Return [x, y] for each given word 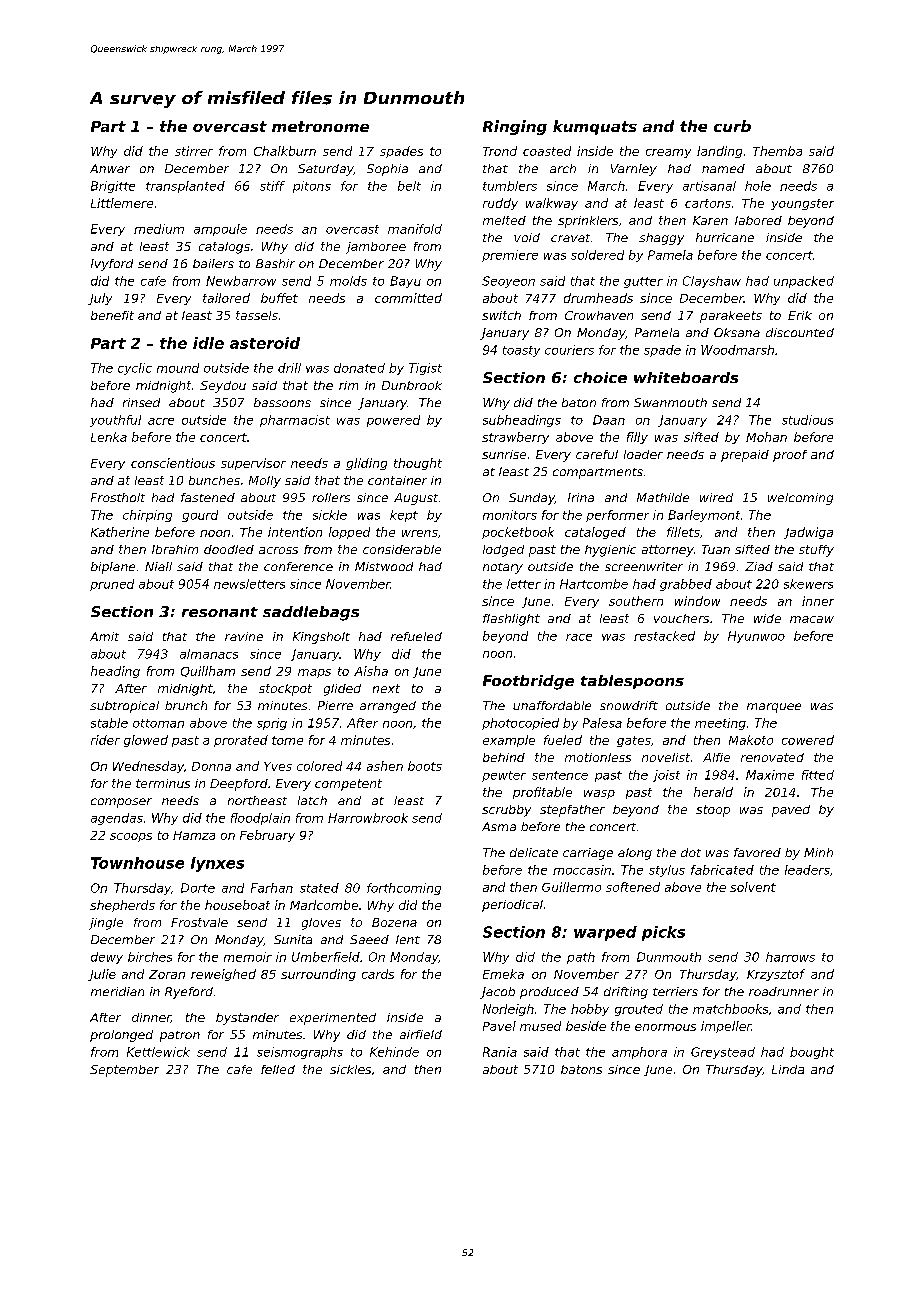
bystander [247, 1019]
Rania [500, 1052]
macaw [812, 619]
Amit [104, 636]
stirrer [194, 151]
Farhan [272, 888]
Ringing [515, 127]
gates [634, 741]
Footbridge [528, 682]
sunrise [504, 454]
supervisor [253, 464]
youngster [802, 204]
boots [425, 766]
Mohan [766, 437]
